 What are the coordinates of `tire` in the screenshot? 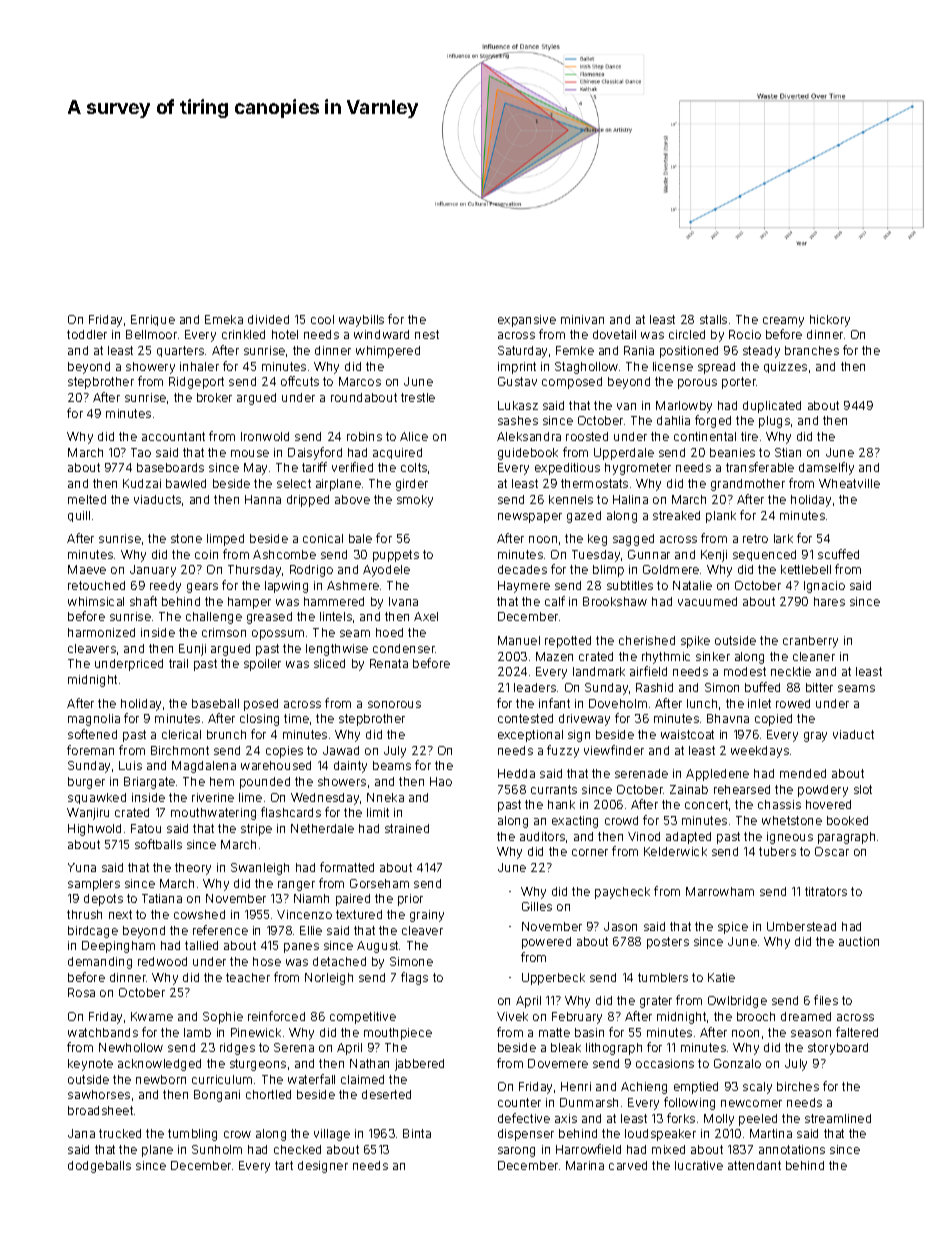 It's located at (749, 436).
